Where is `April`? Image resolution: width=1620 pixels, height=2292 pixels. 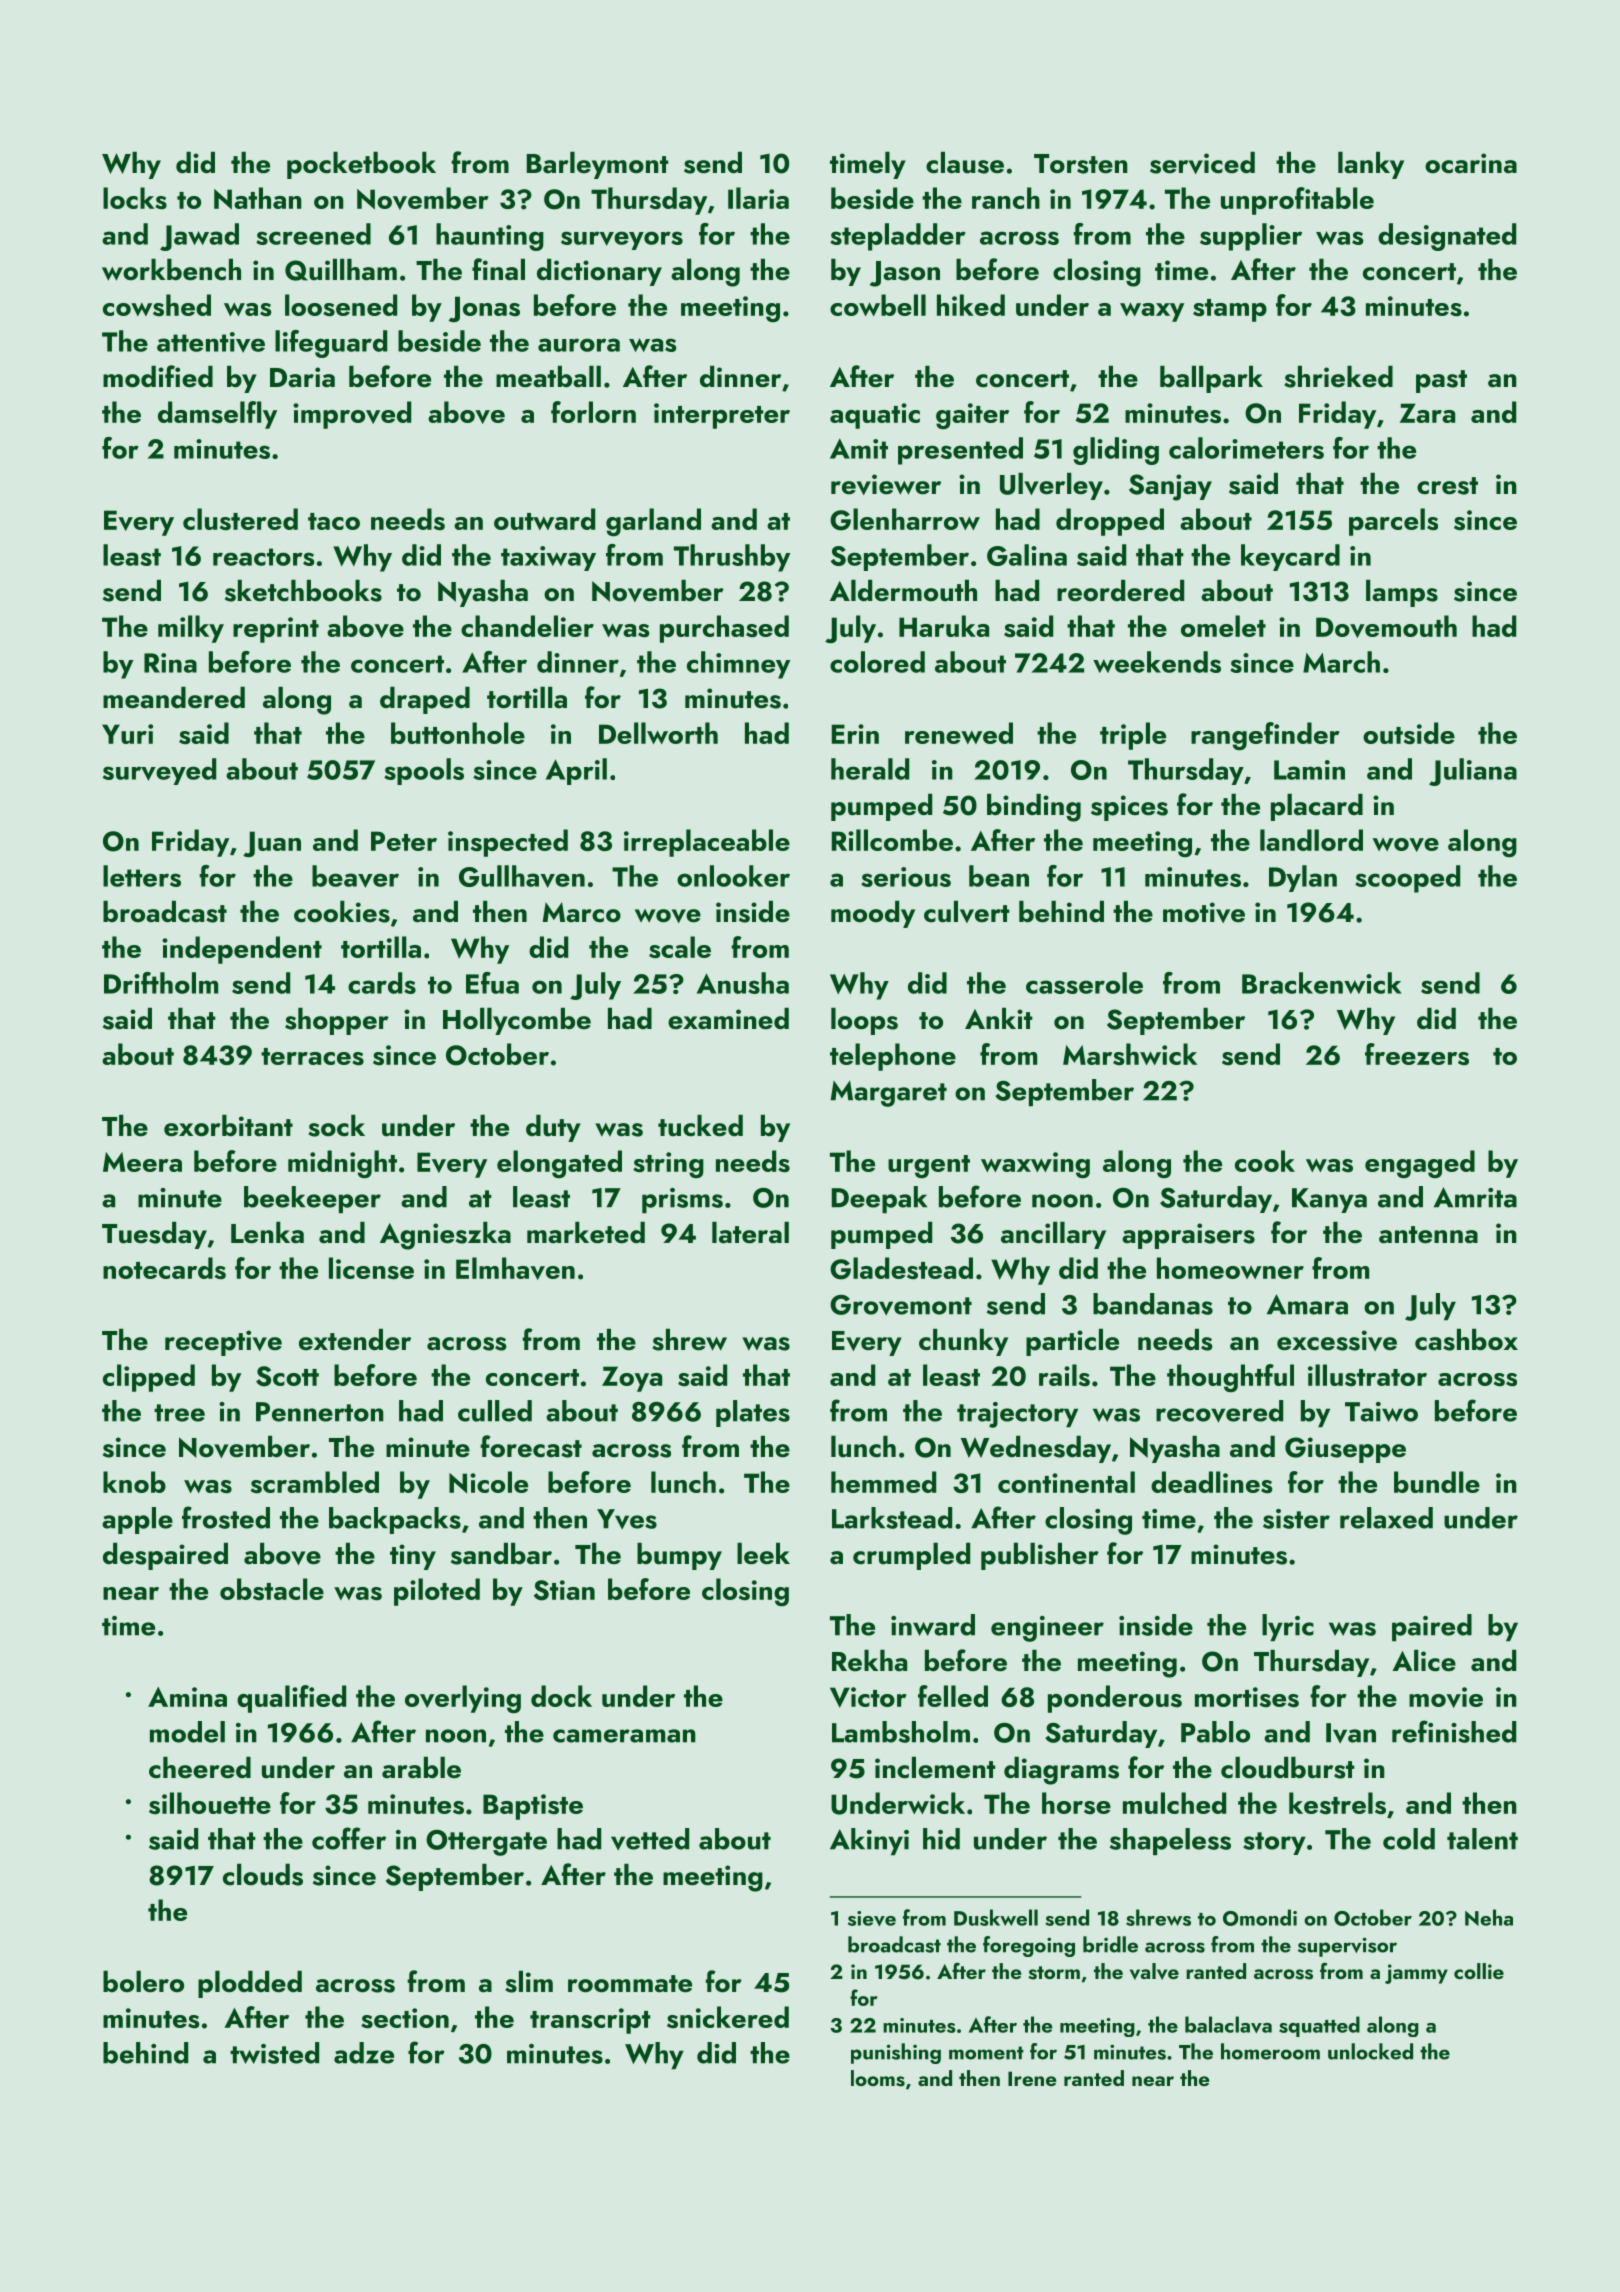
April is located at coordinates (576, 771).
